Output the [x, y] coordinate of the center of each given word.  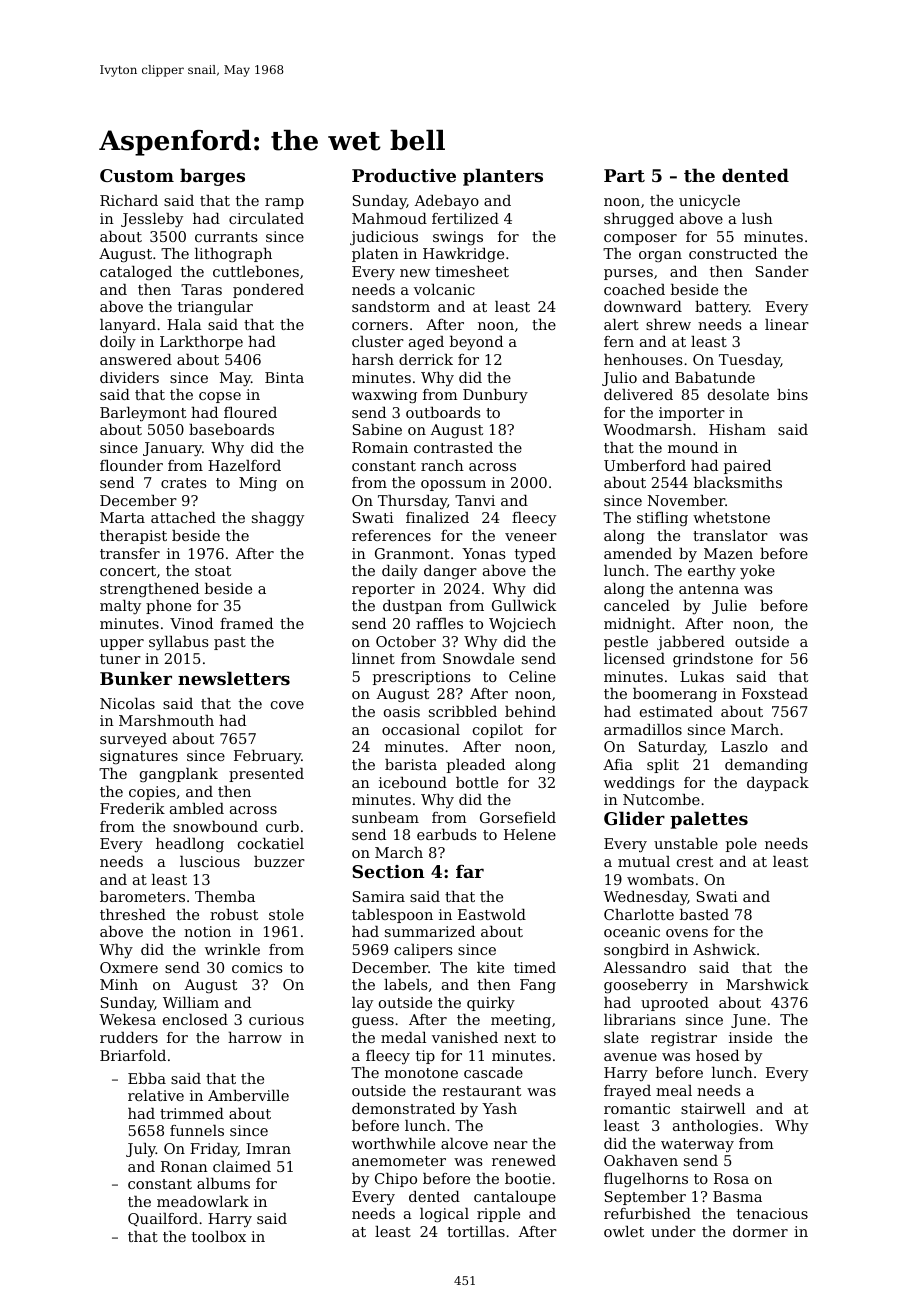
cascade [493, 1072]
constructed [733, 253]
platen [375, 255]
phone [168, 607]
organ [660, 256]
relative [156, 1095]
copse [220, 397]
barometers [142, 896]
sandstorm [391, 306]
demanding [766, 766]
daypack [778, 784]
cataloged [136, 273]
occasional [421, 729]
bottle [477, 782]
